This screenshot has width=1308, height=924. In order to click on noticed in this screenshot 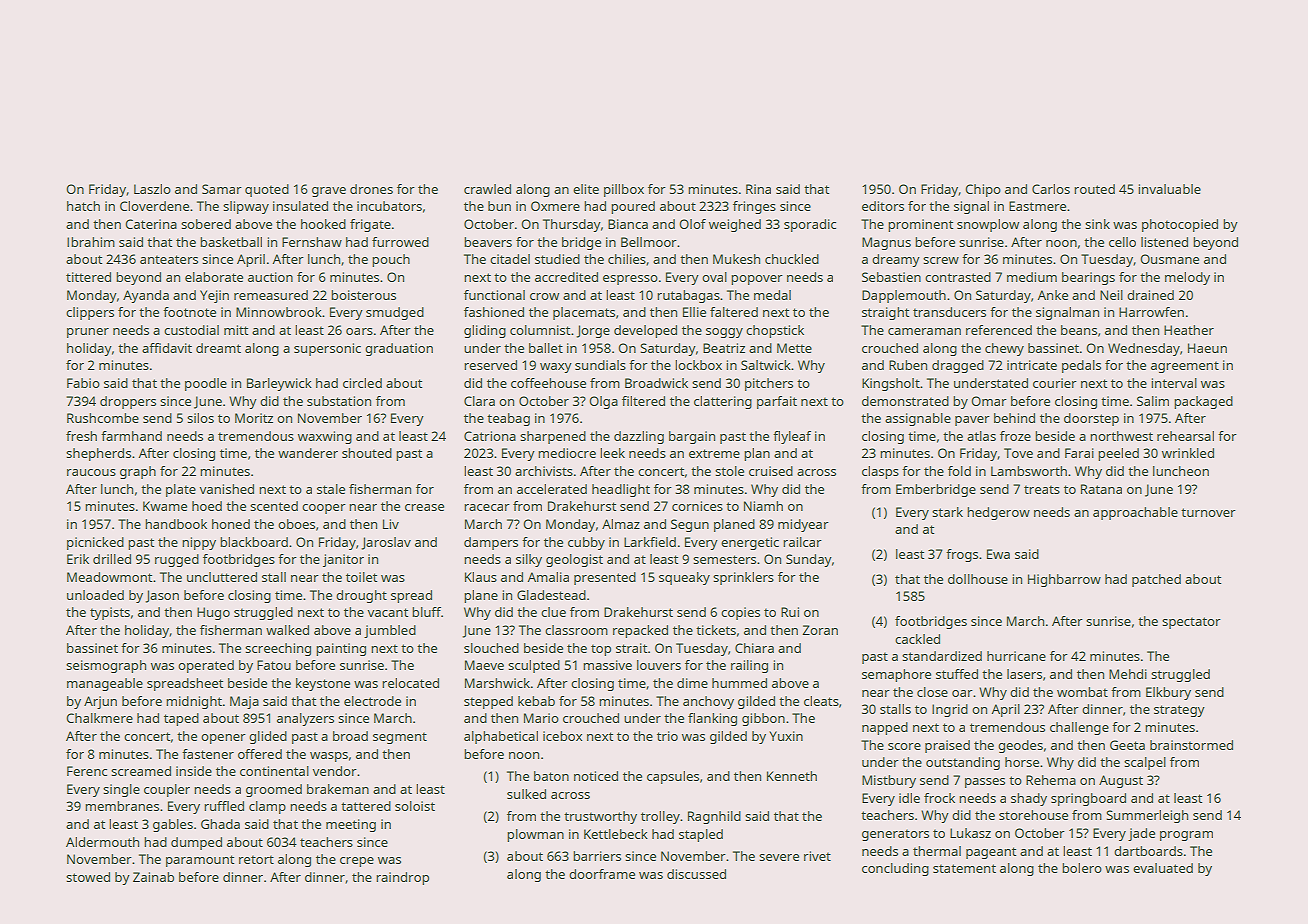, I will do `click(596, 776)`.
